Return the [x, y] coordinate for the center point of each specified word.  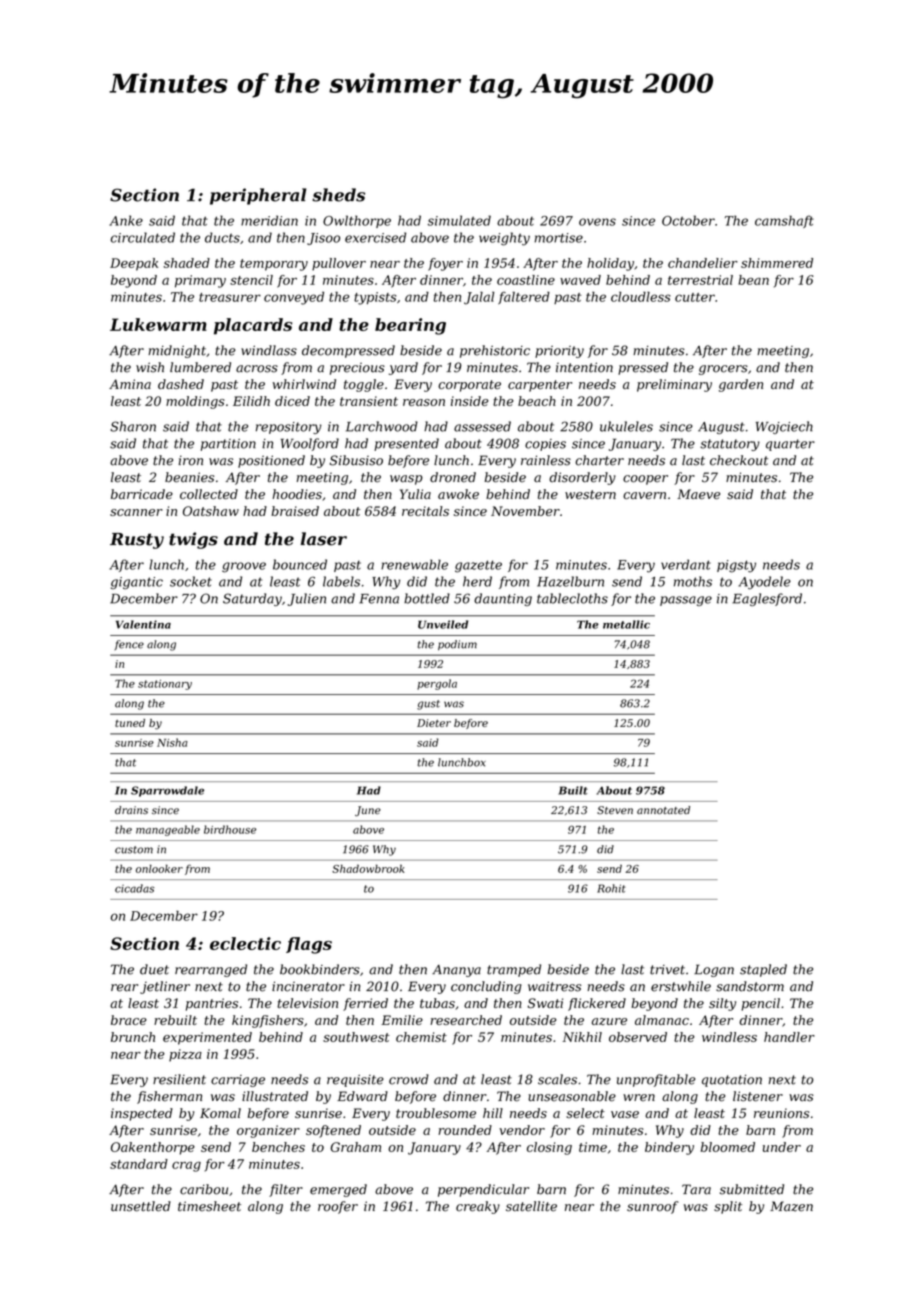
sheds [338, 195]
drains [131, 810]
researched [466, 1020]
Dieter [434, 723]
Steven [615, 810]
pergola [437, 684]
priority [559, 352]
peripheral [258, 196]
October [688, 220]
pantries [212, 1004]
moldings [195, 402]
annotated [663, 810]
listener [758, 1096]
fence [129, 645]
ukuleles [626, 426]
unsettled [141, 1206]
